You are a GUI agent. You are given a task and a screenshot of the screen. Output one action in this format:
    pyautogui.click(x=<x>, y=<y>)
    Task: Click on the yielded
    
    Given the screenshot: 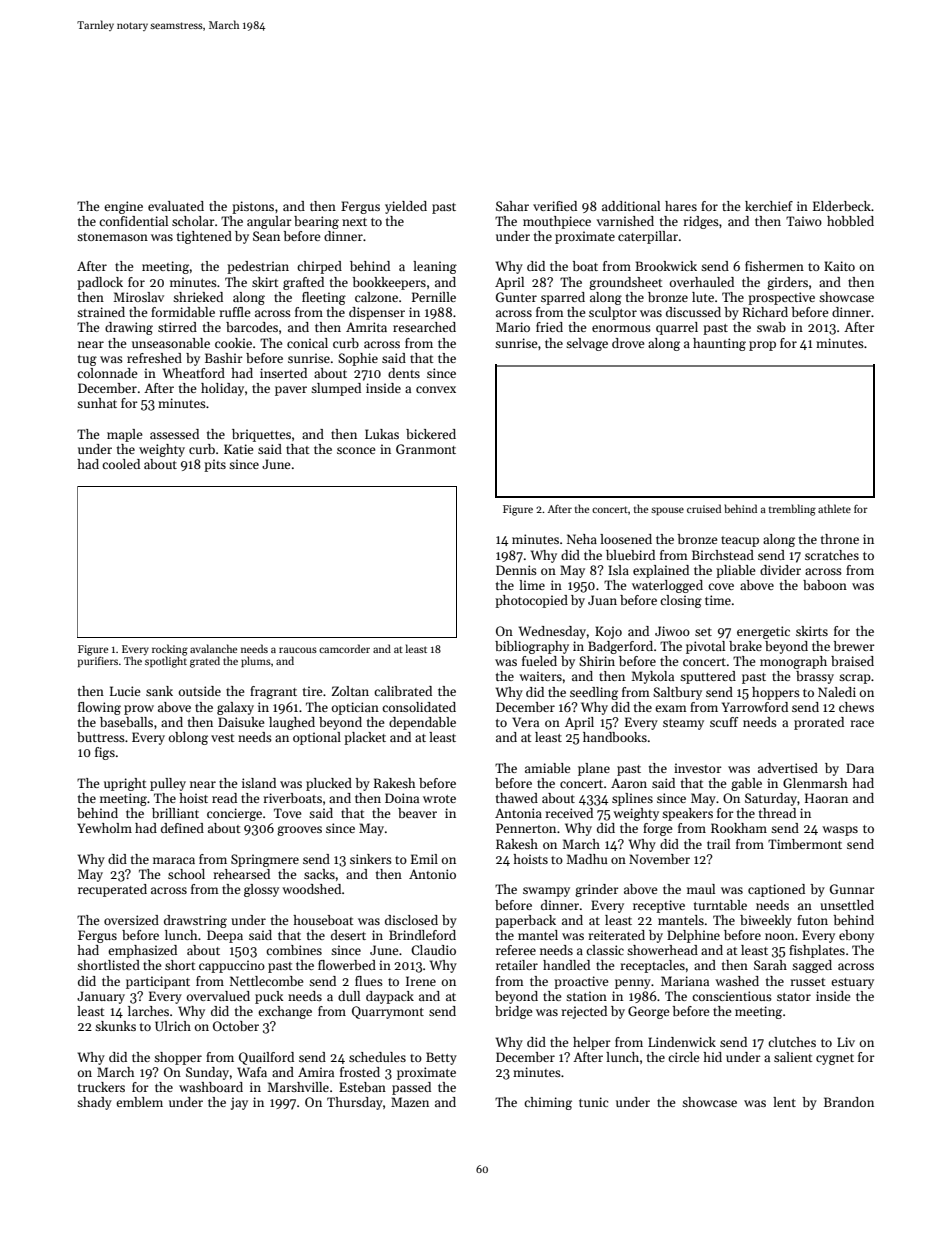 What is the action you would take?
    pyautogui.click(x=406, y=207)
